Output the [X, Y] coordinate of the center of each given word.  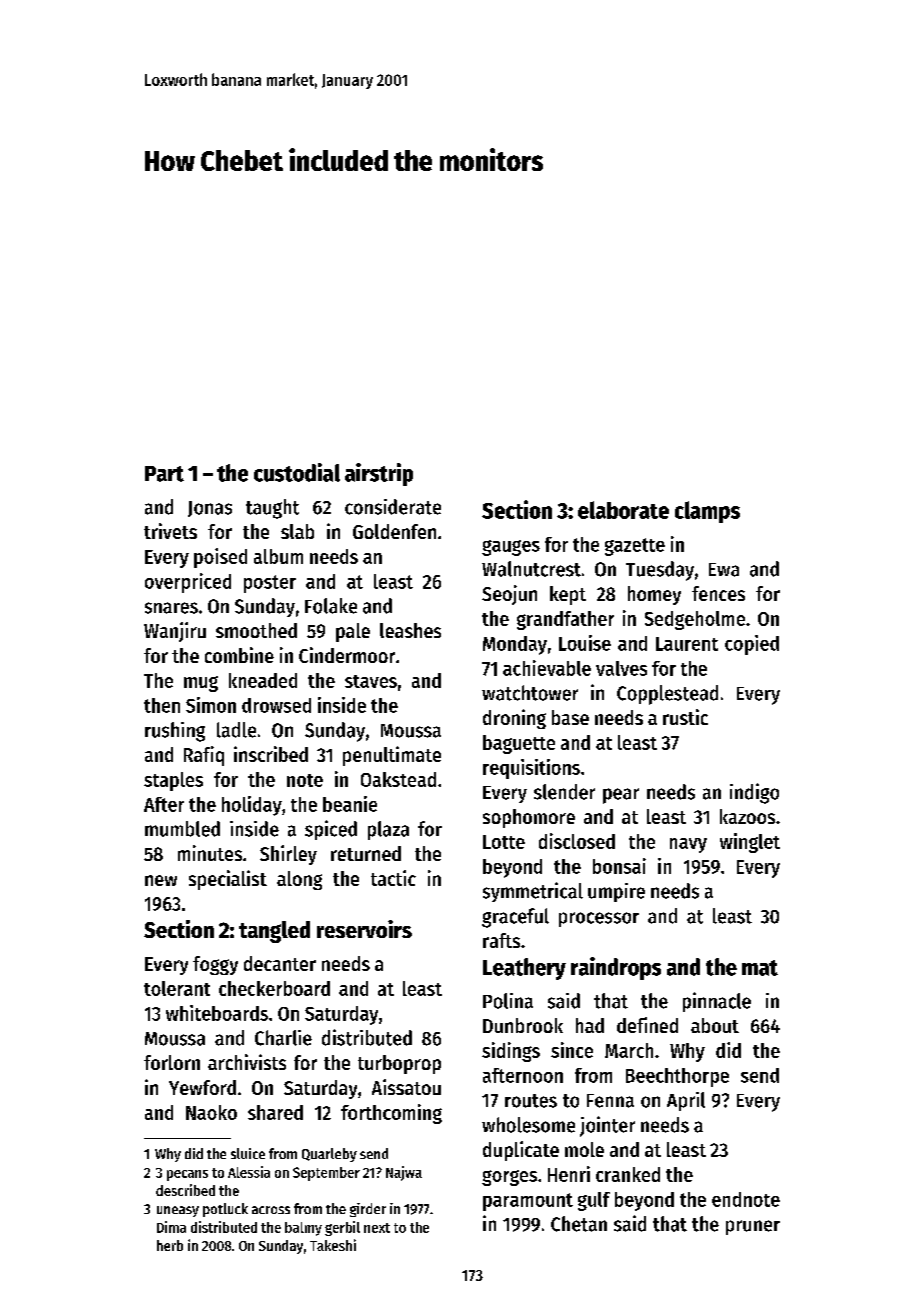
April [686, 1101]
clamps [707, 512]
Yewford [202, 1087]
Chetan [579, 1224]
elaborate [623, 510]
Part [164, 474]
